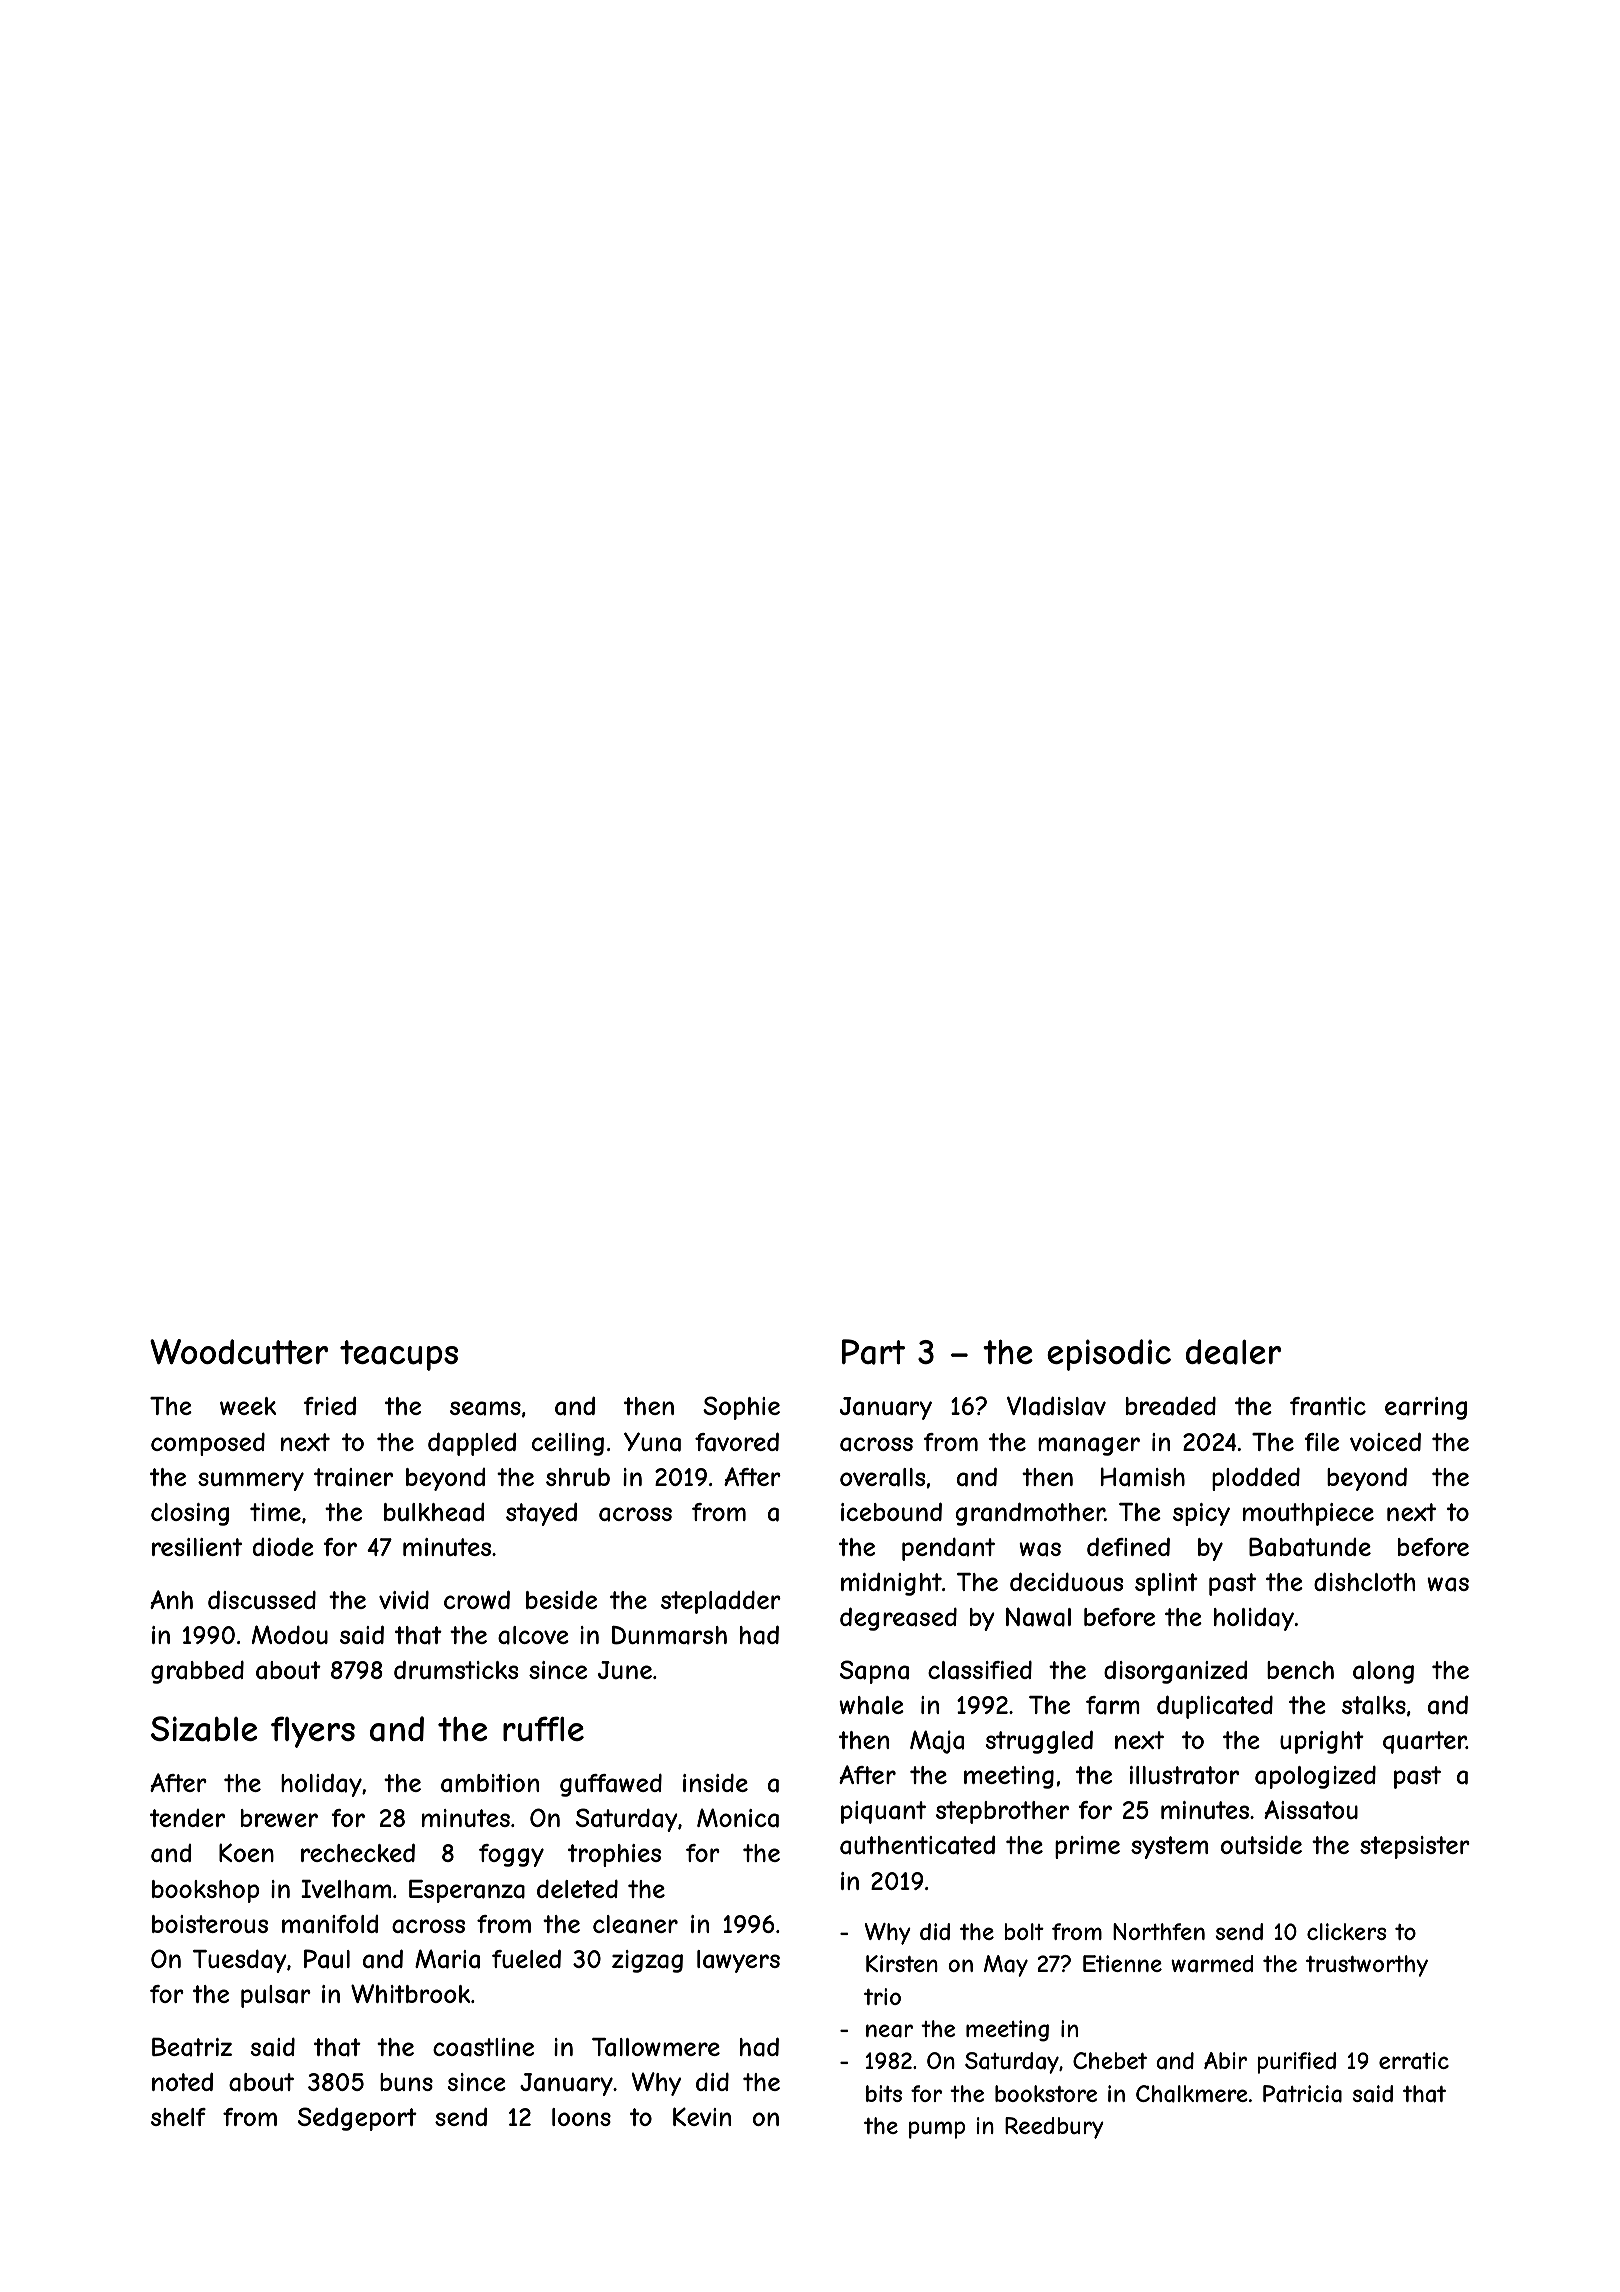 The width and height of the screenshot is (1620, 2292). I want to click on Part, so click(873, 1352).
